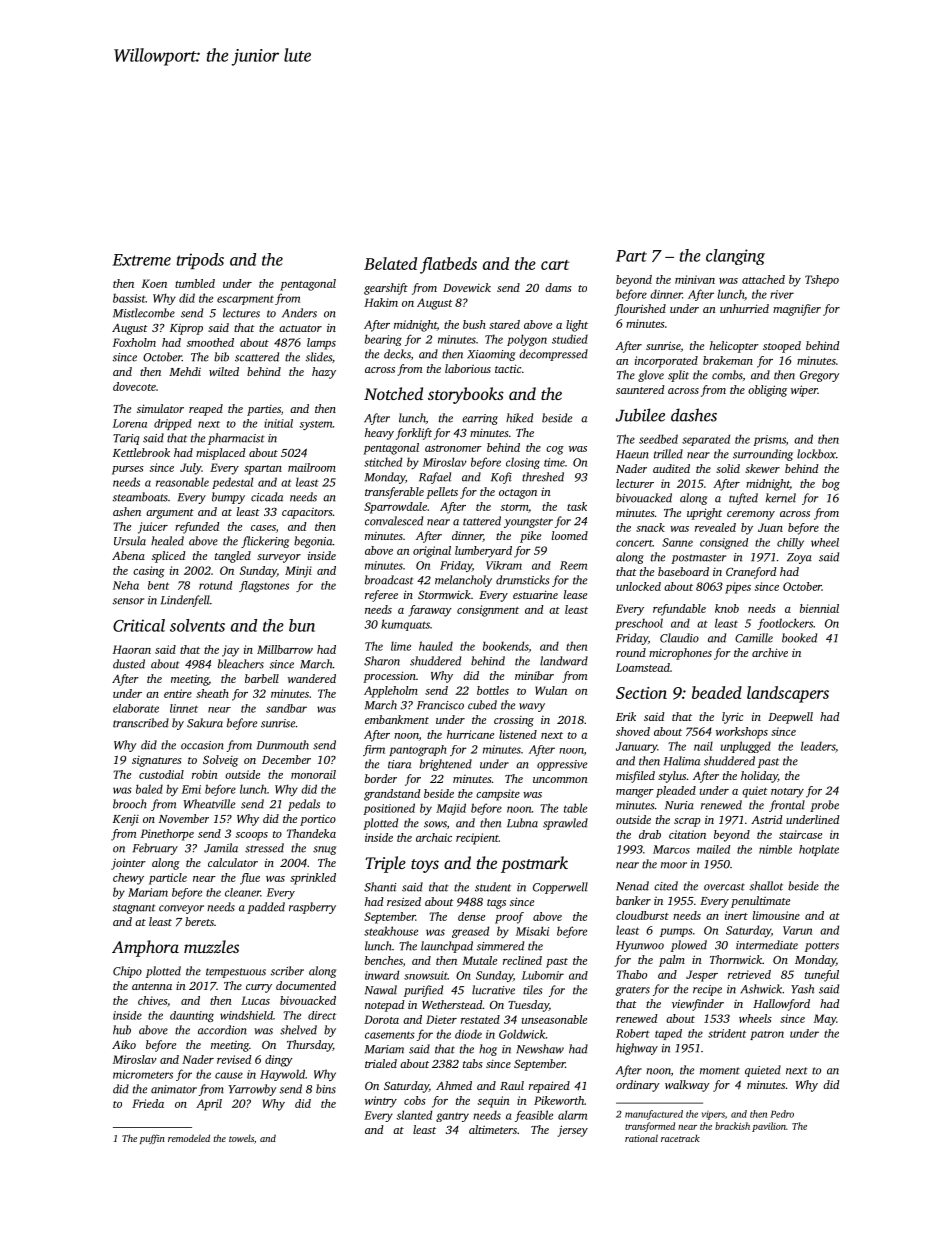 The height and width of the screenshot is (1233, 952). Describe the element at coordinates (152, 1139) in the screenshot. I see `puffin` at that location.
